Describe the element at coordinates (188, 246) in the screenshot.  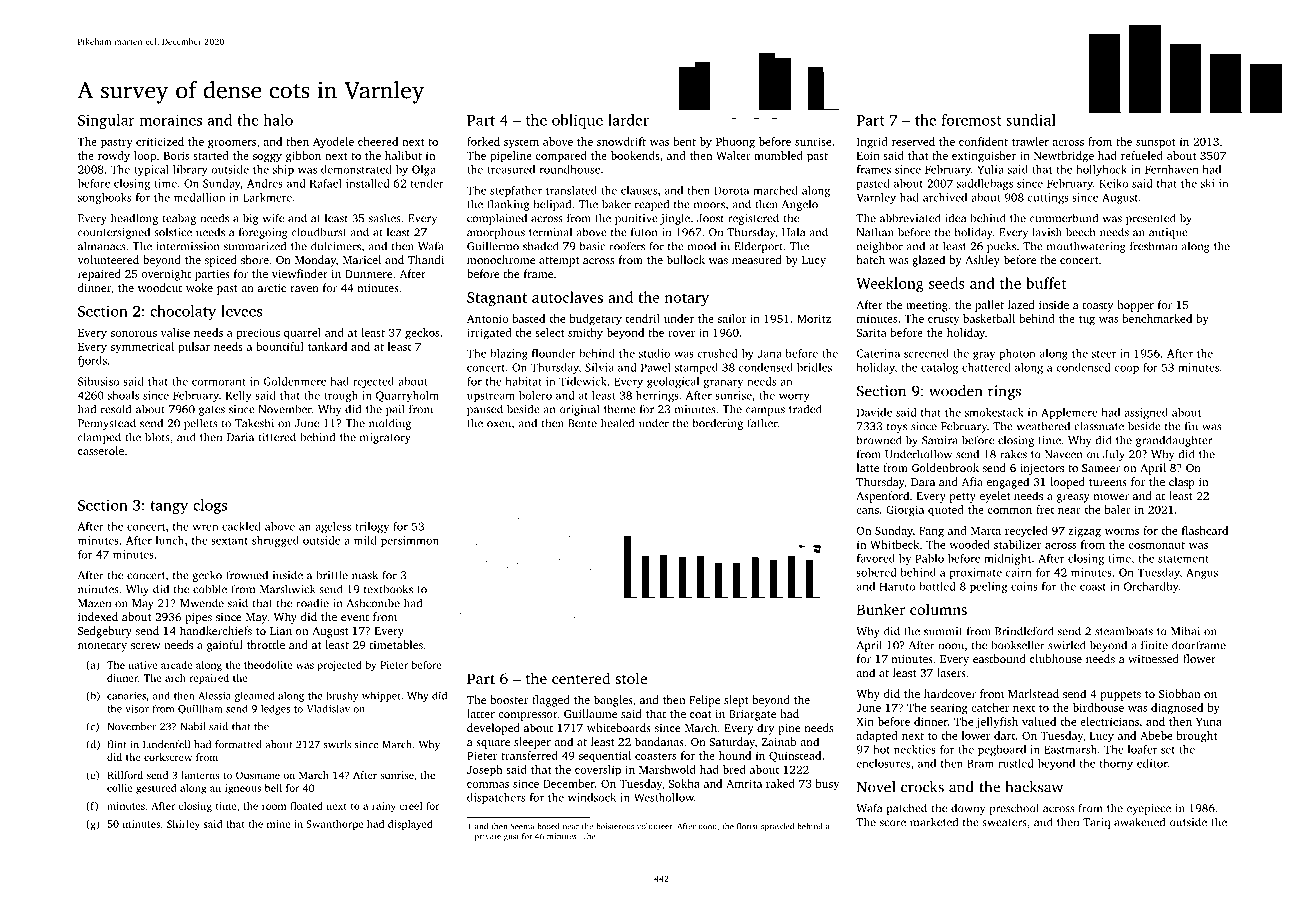
I see `intermission` at that location.
